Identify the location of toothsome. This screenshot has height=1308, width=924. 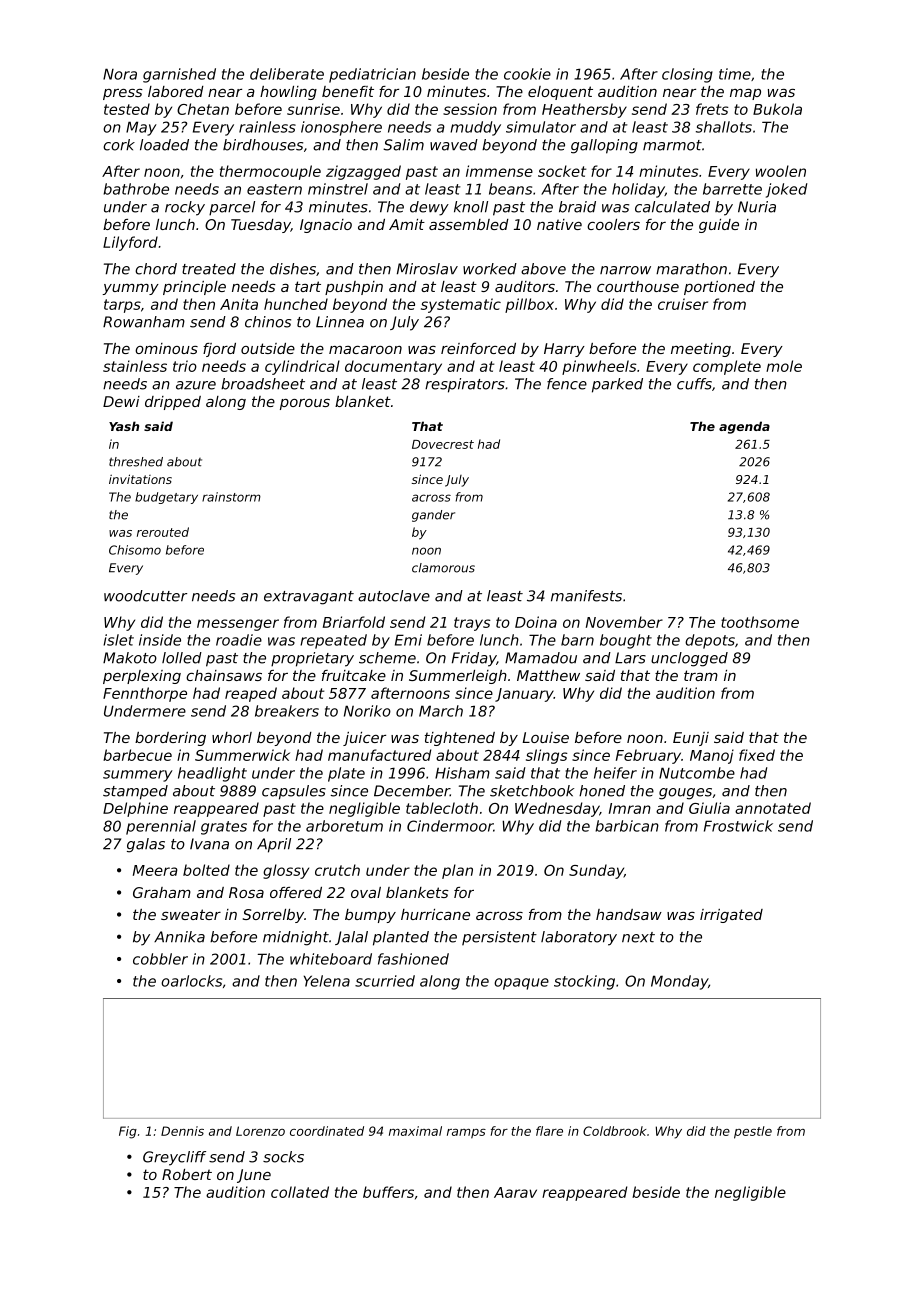
(760, 622).
